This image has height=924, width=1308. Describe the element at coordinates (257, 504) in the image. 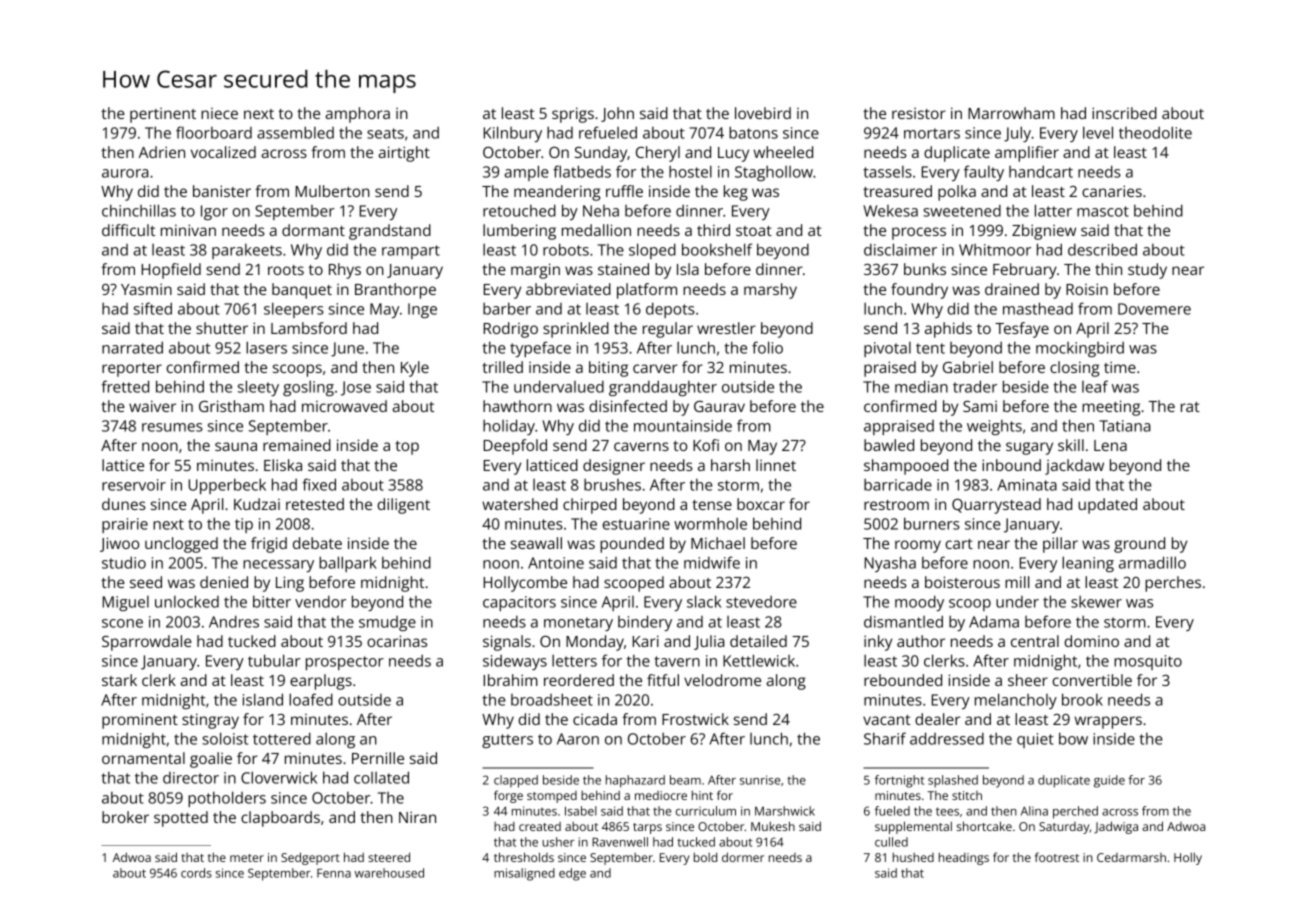

I see `Kudzai` at that location.
